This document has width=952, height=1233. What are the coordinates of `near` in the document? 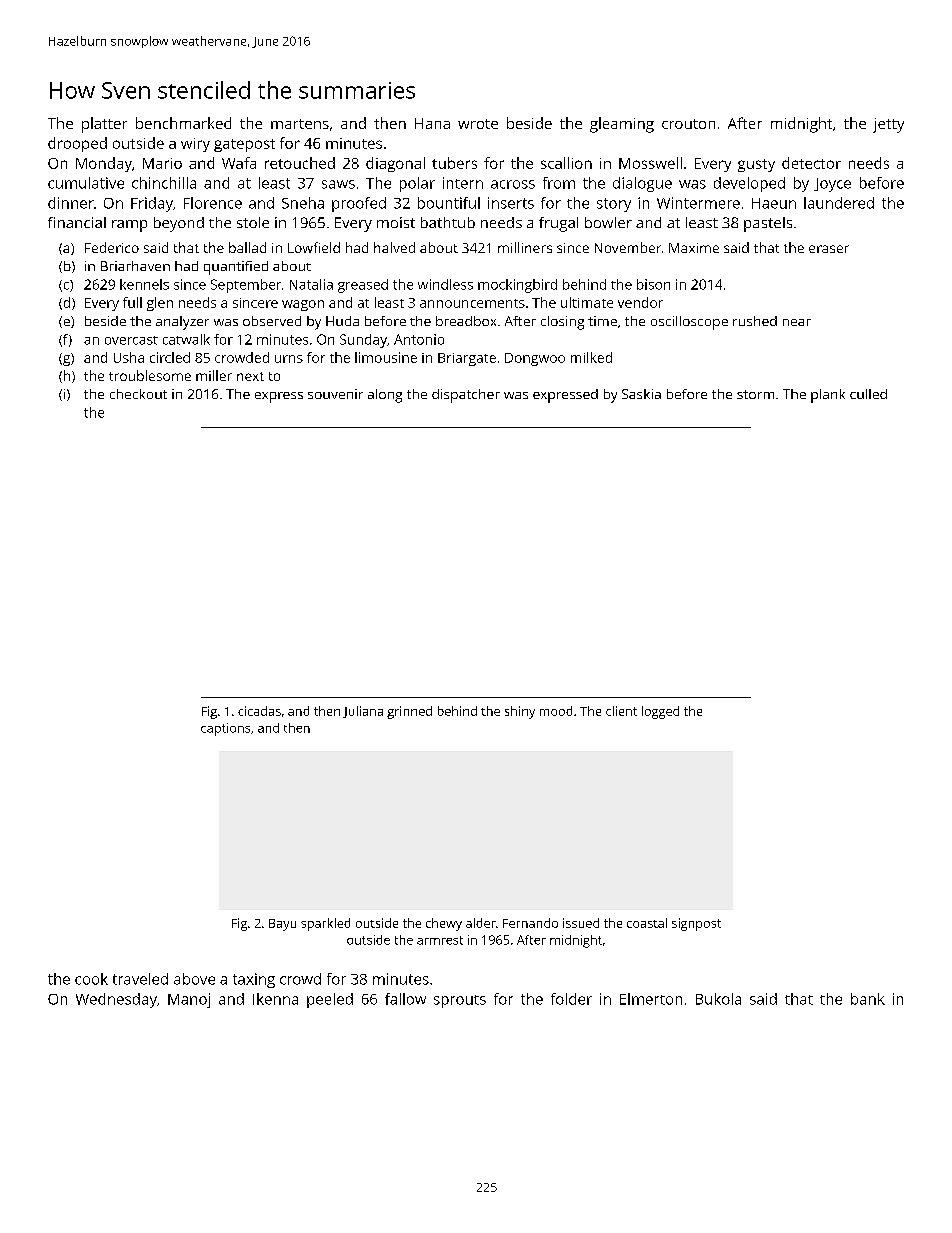 It's located at (797, 322).
